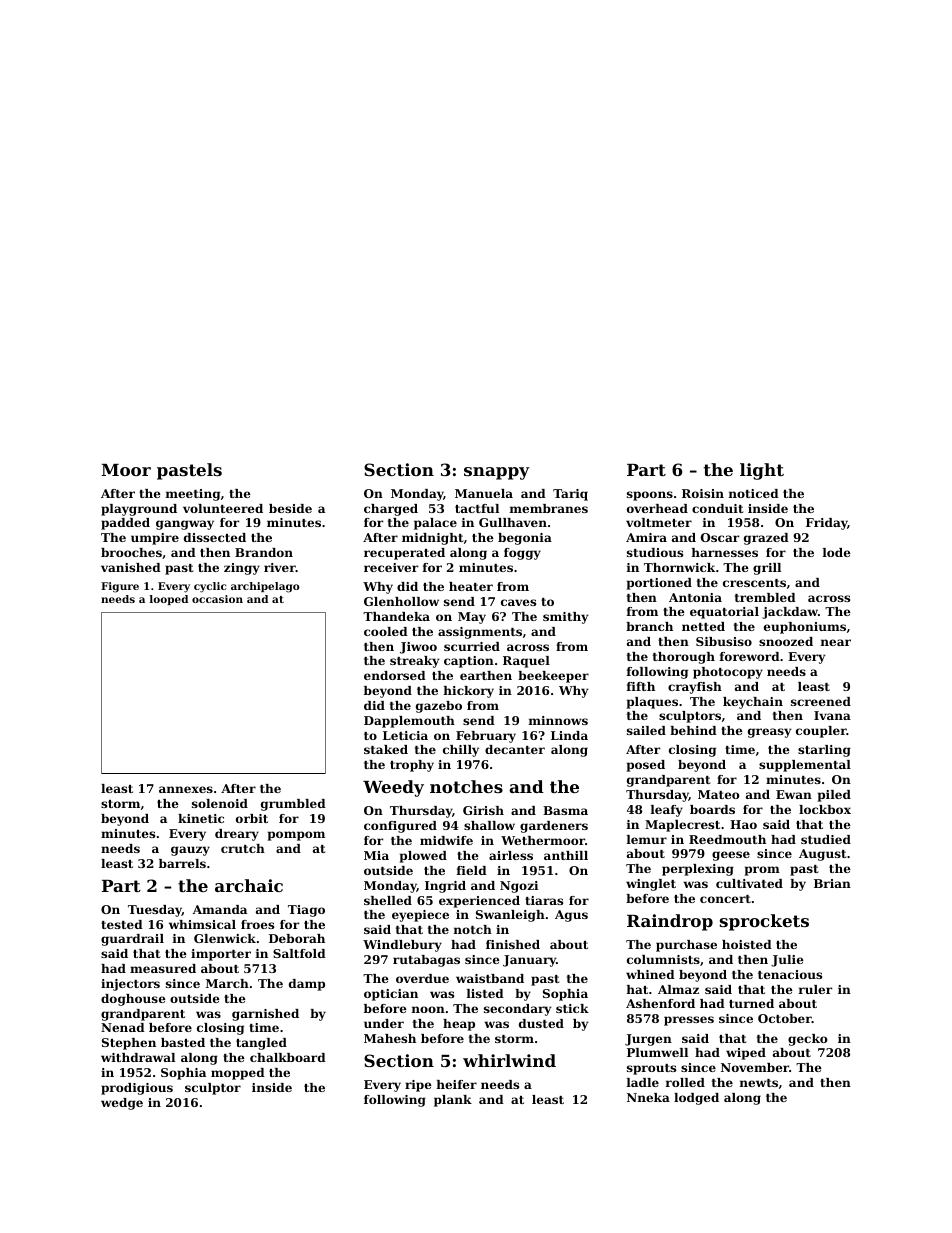  What do you see at coordinates (519, 887) in the screenshot?
I see `Ngozi` at bounding box center [519, 887].
